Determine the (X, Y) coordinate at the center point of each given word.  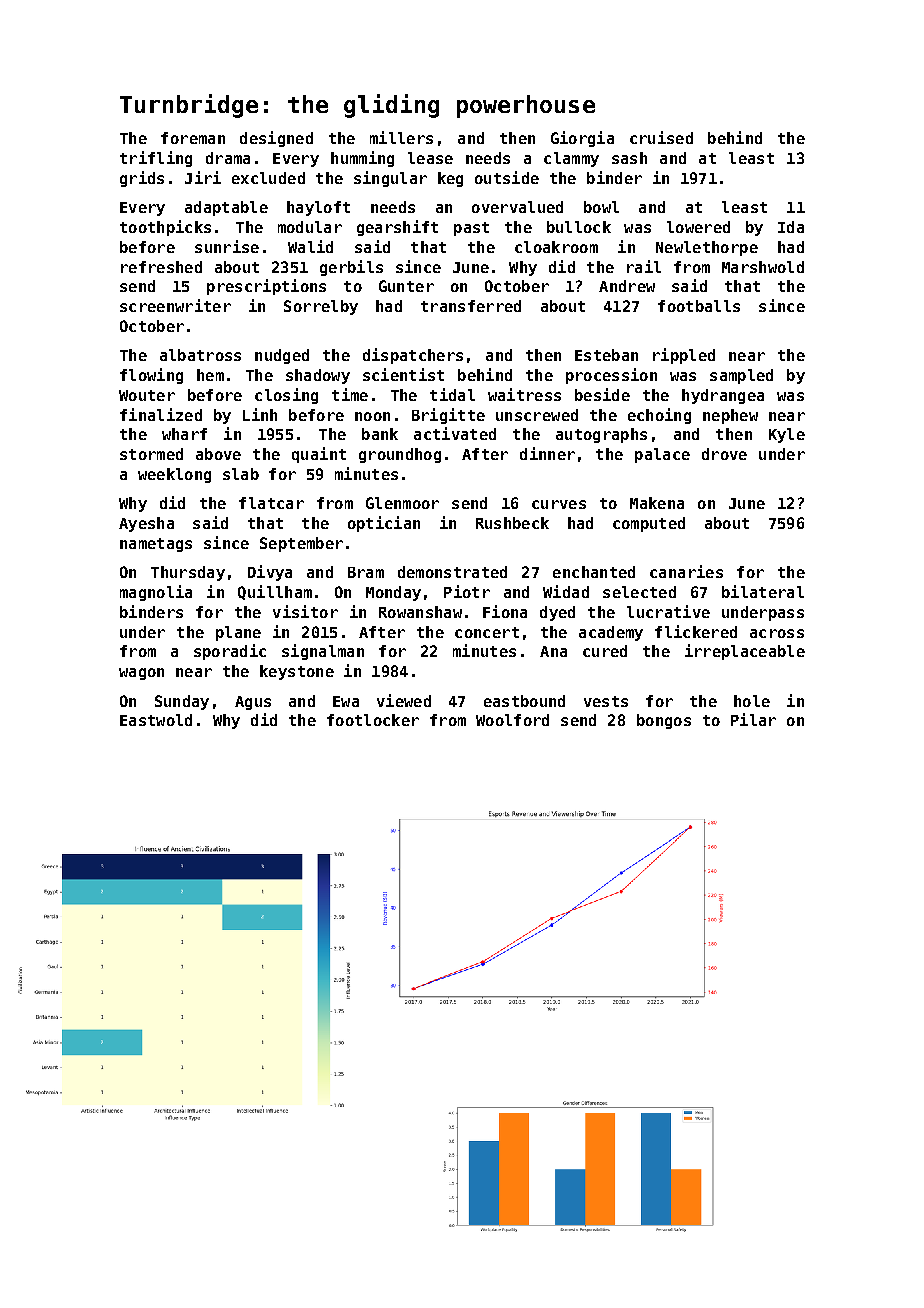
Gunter (406, 286)
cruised (661, 137)
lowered (698, 227)
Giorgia (582, 139)
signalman (323, 652)
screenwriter (175, 305)
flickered (696, 631)
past (471, 229)
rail (644, 266)
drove (724, 454)
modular (310, 227)
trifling (156, 159)
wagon (141, 674)
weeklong (174, 475)
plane (238, 633)
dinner (547, 453)
